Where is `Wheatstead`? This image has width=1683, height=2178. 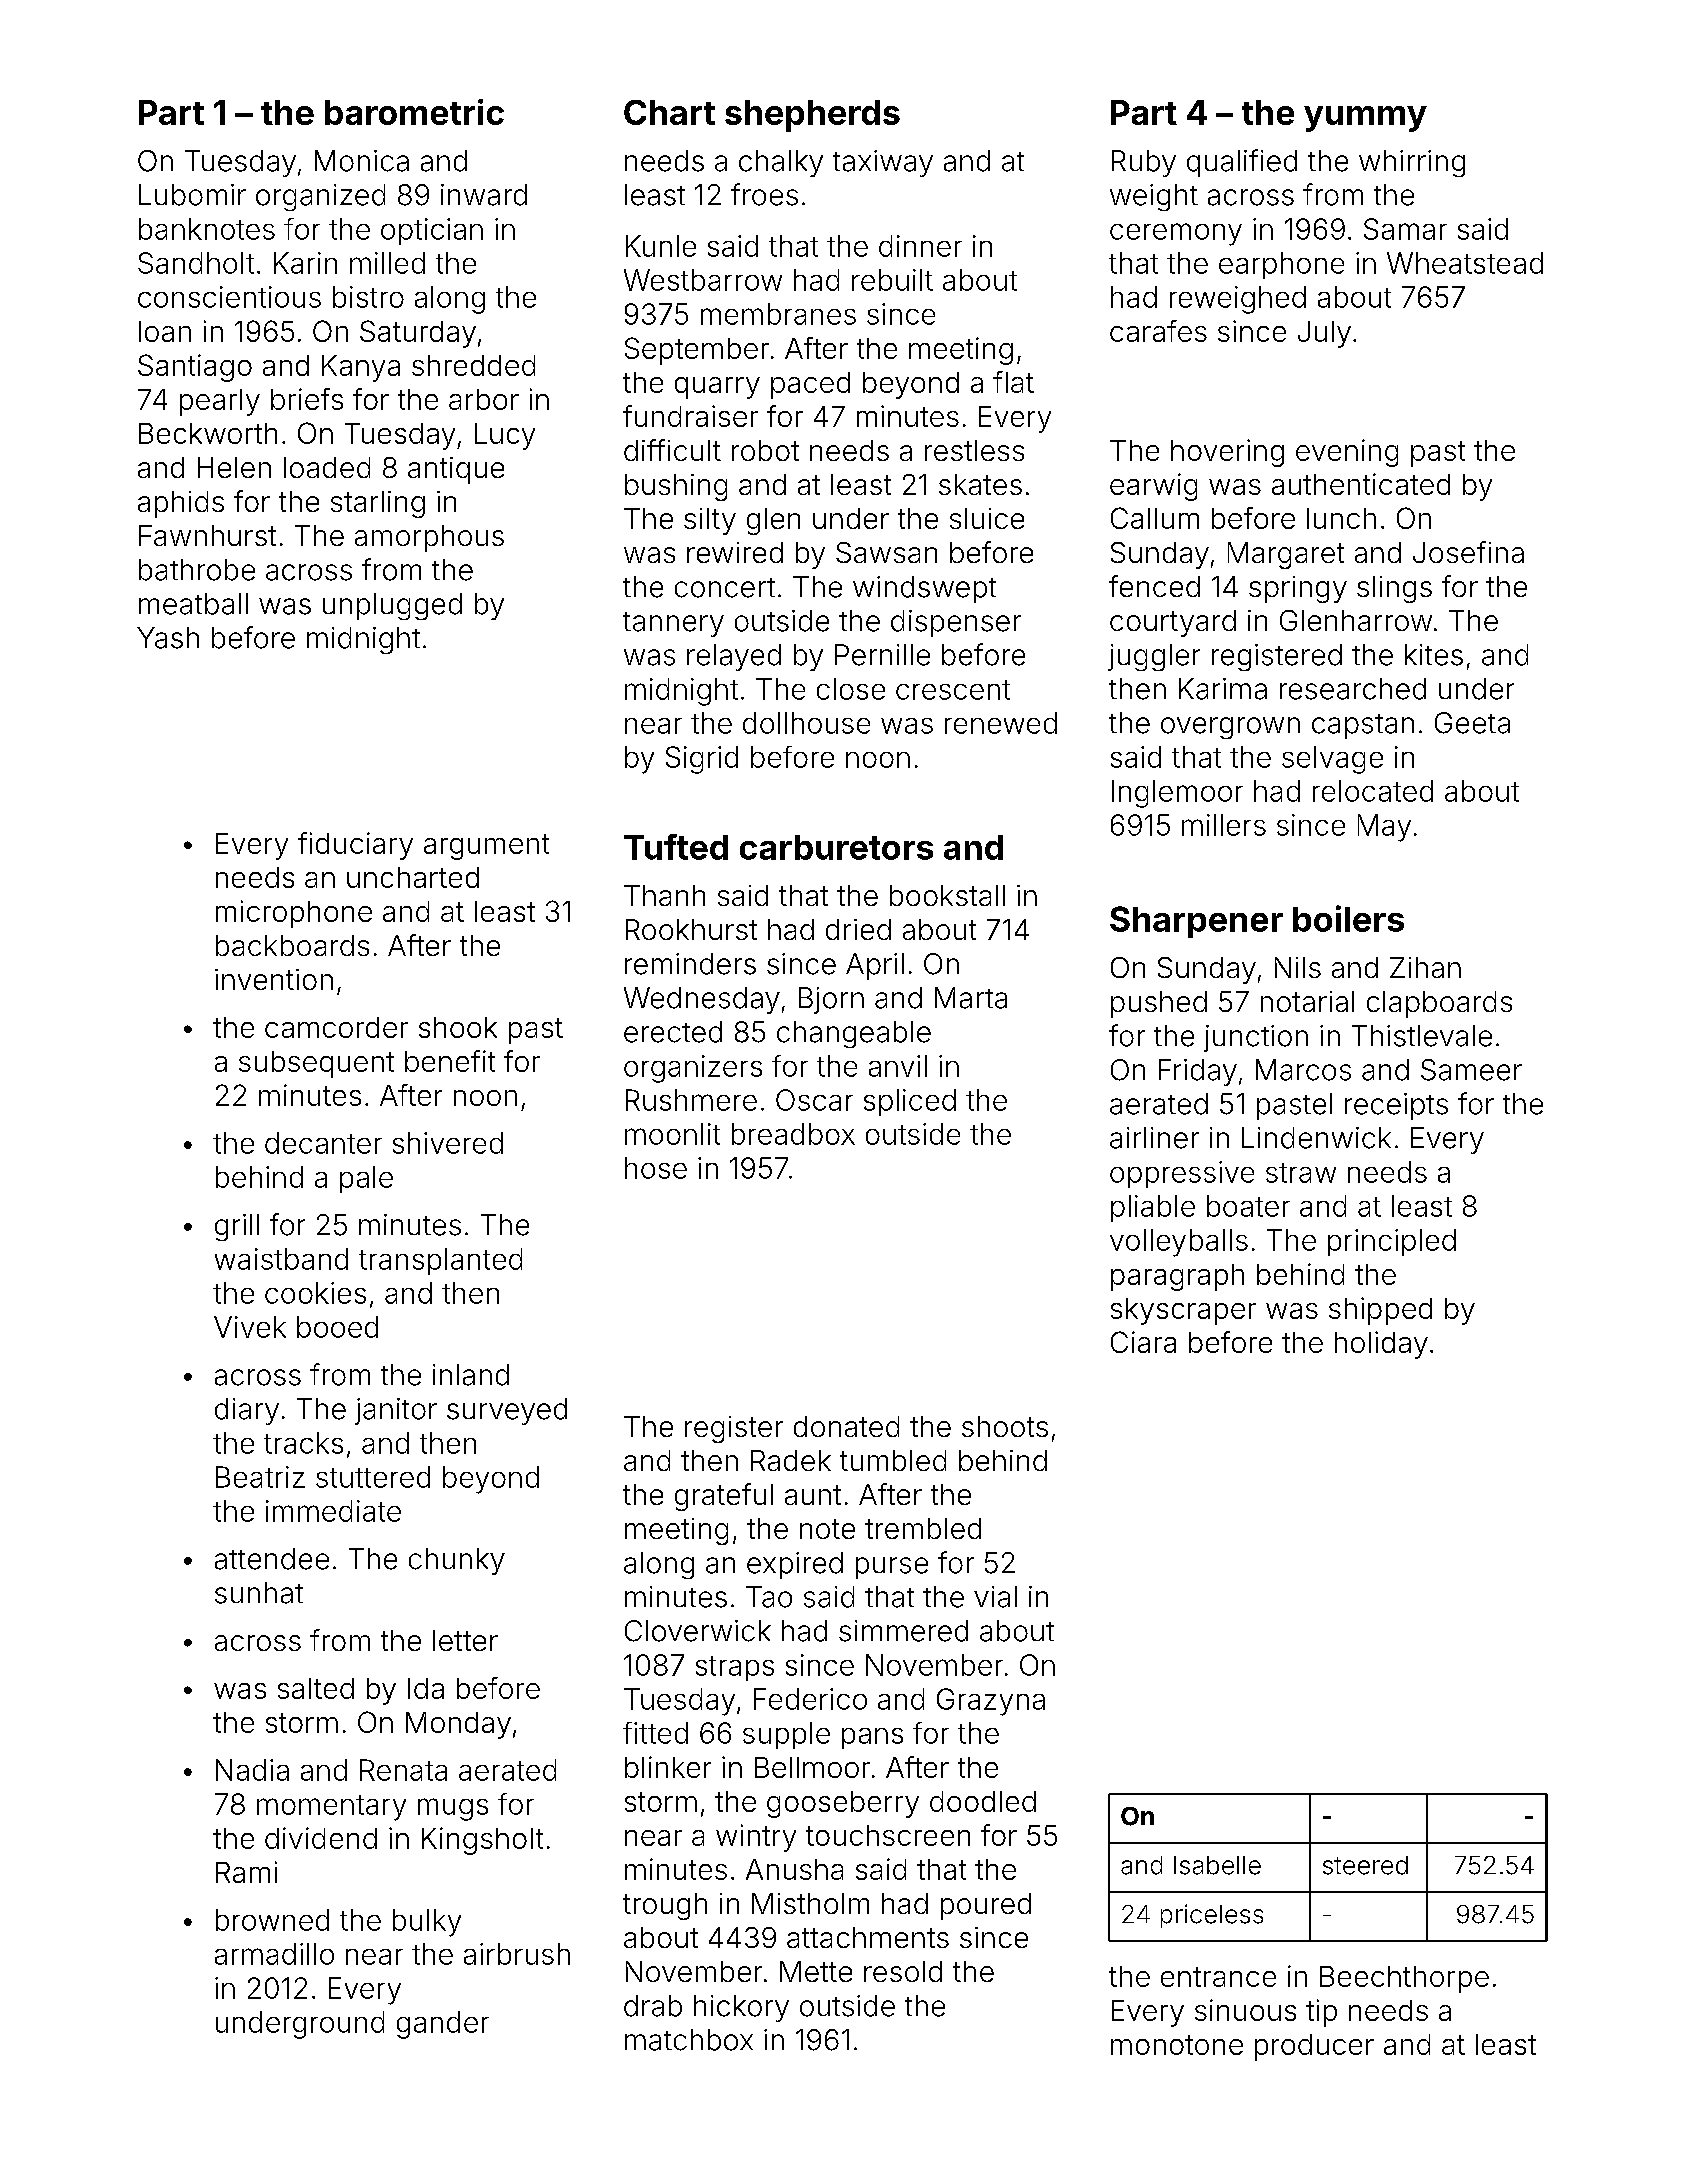 Wheatstead is located at coordinates (1465, 263).
